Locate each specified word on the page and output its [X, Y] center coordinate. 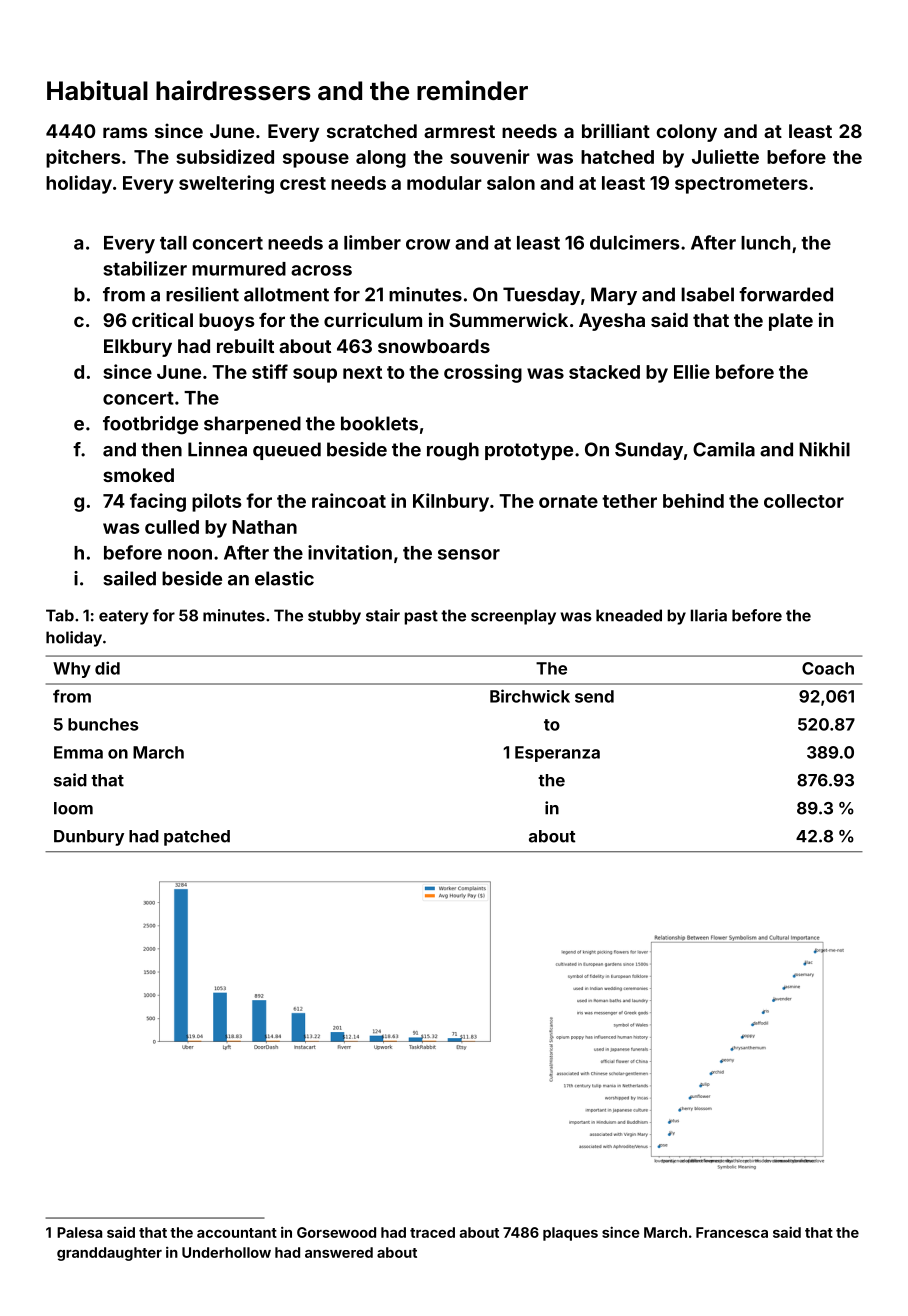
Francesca [732, 1232]
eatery [123, 617]
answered [339, 1252]
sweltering [226, 184]
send [594, 696]
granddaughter [109, 1254]
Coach [828, 668]
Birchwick [530, 696]
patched [197, 838]
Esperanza [557, 754]
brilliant [616, 130]
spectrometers [741, 185]
